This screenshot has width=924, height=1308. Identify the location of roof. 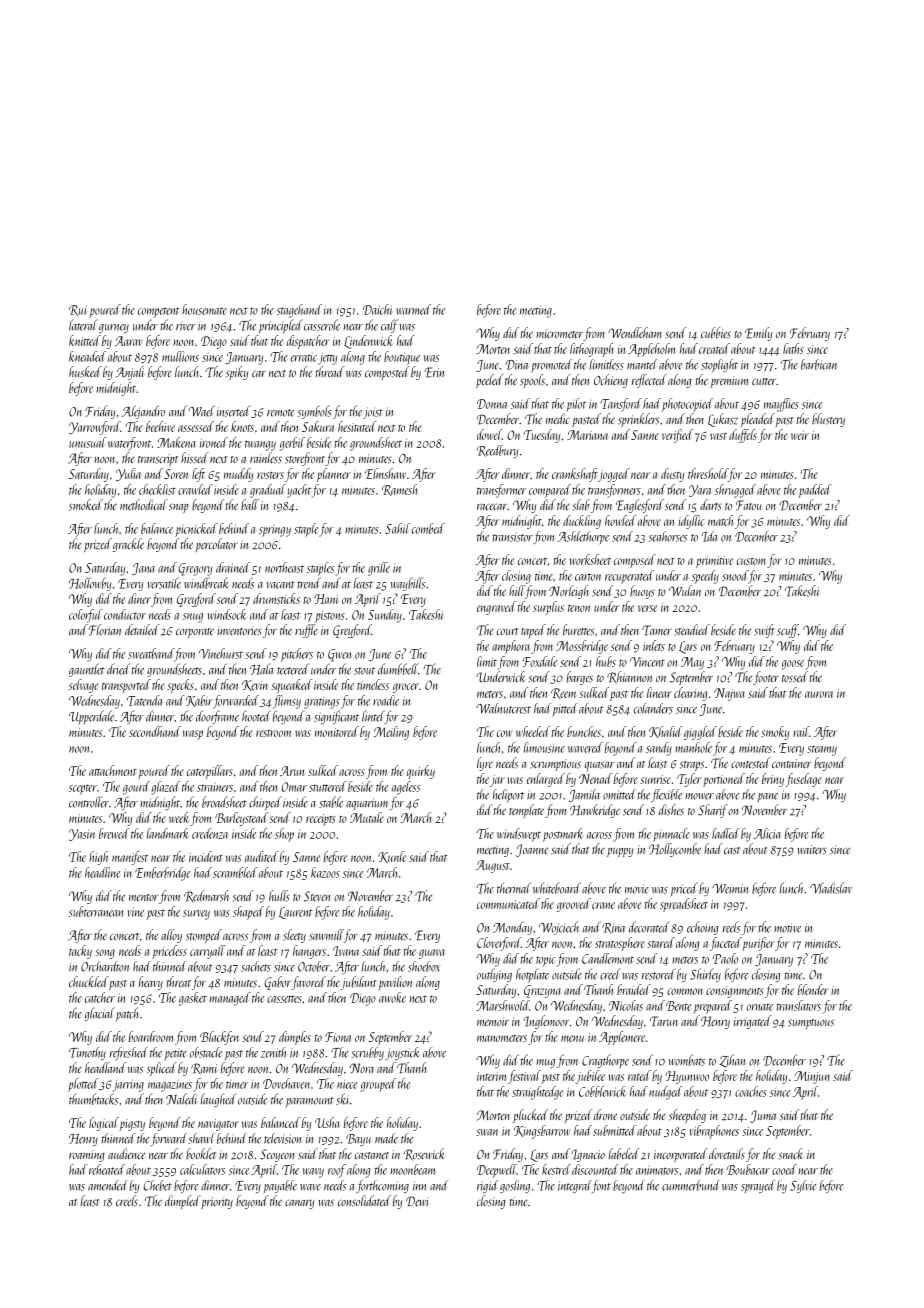
(337, 1171).
